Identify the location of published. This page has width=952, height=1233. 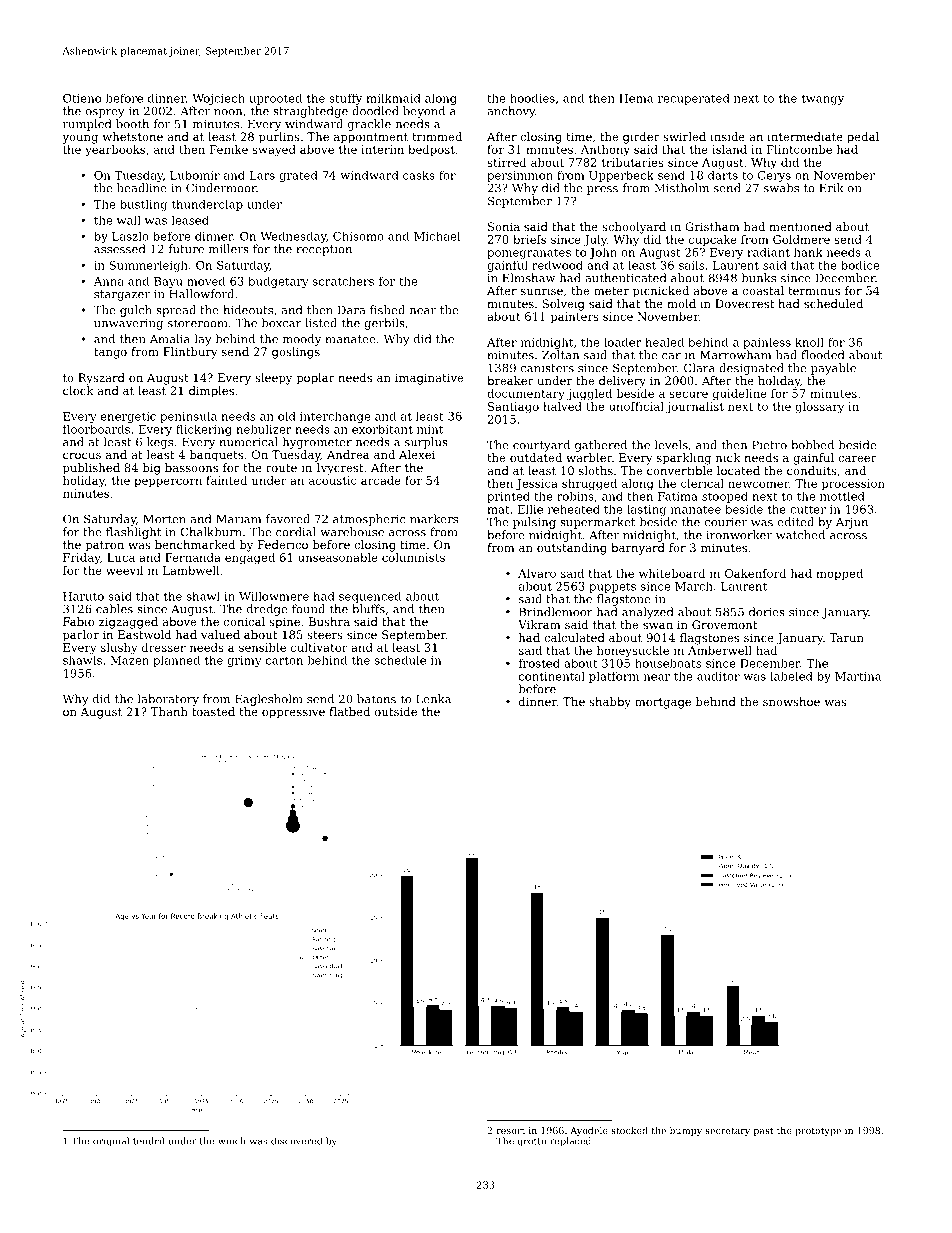
(91, 469).
